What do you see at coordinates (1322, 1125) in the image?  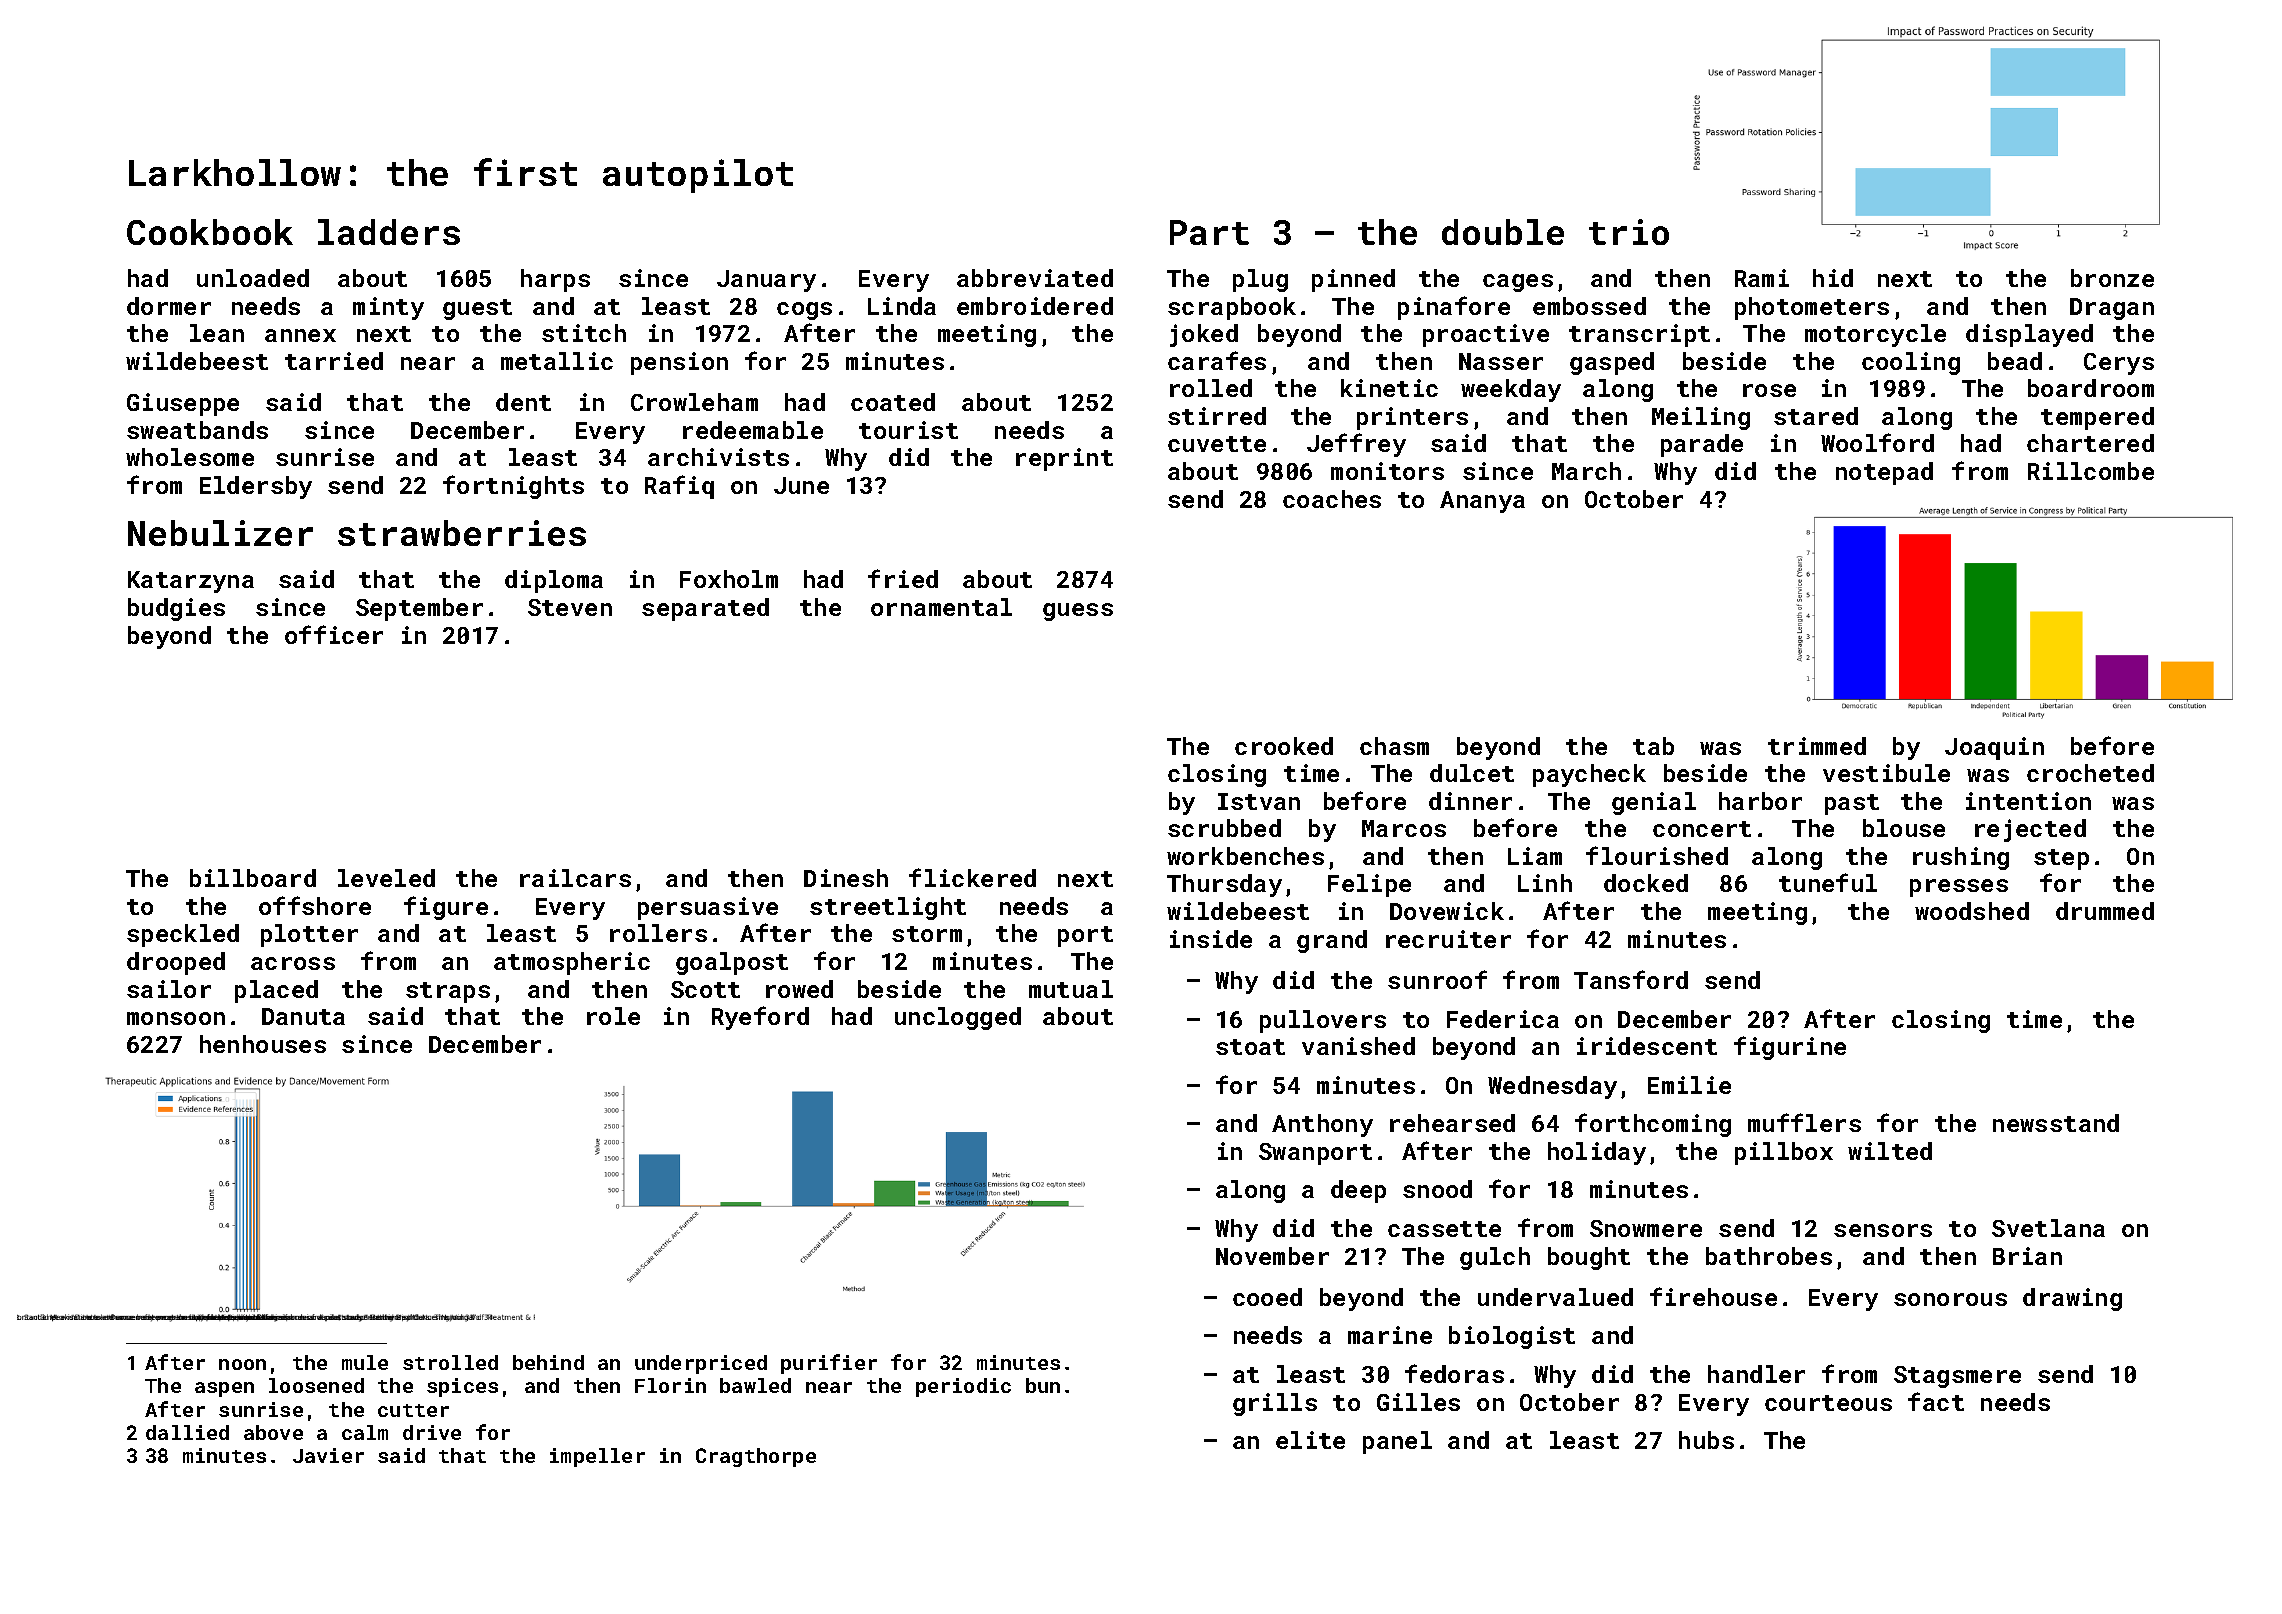 I see `Anthony` at bounding box center [1322, 1125].
